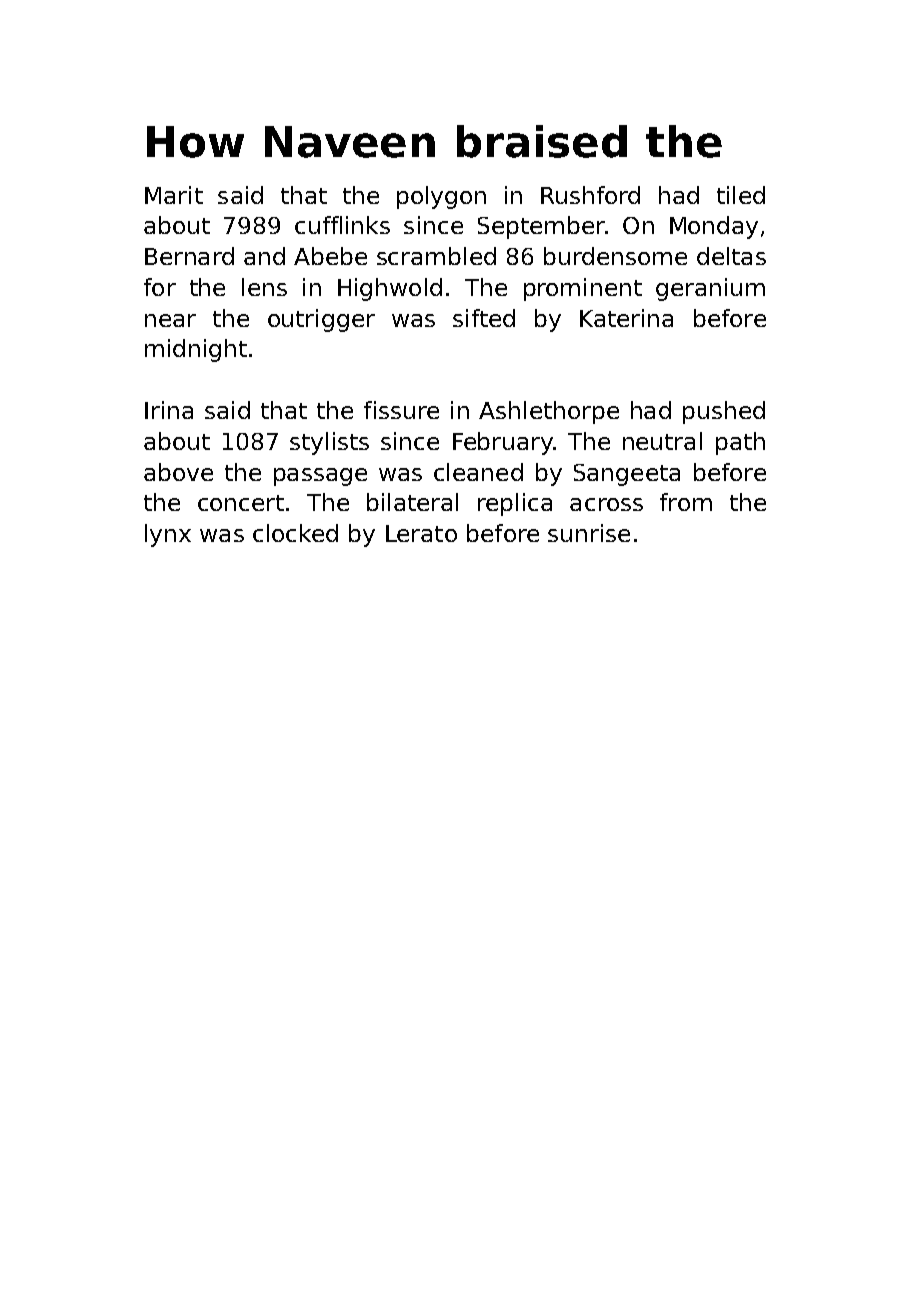  Describe the element at coordinates (714, 227) in the screenshot. I see `Monday` at that location.
